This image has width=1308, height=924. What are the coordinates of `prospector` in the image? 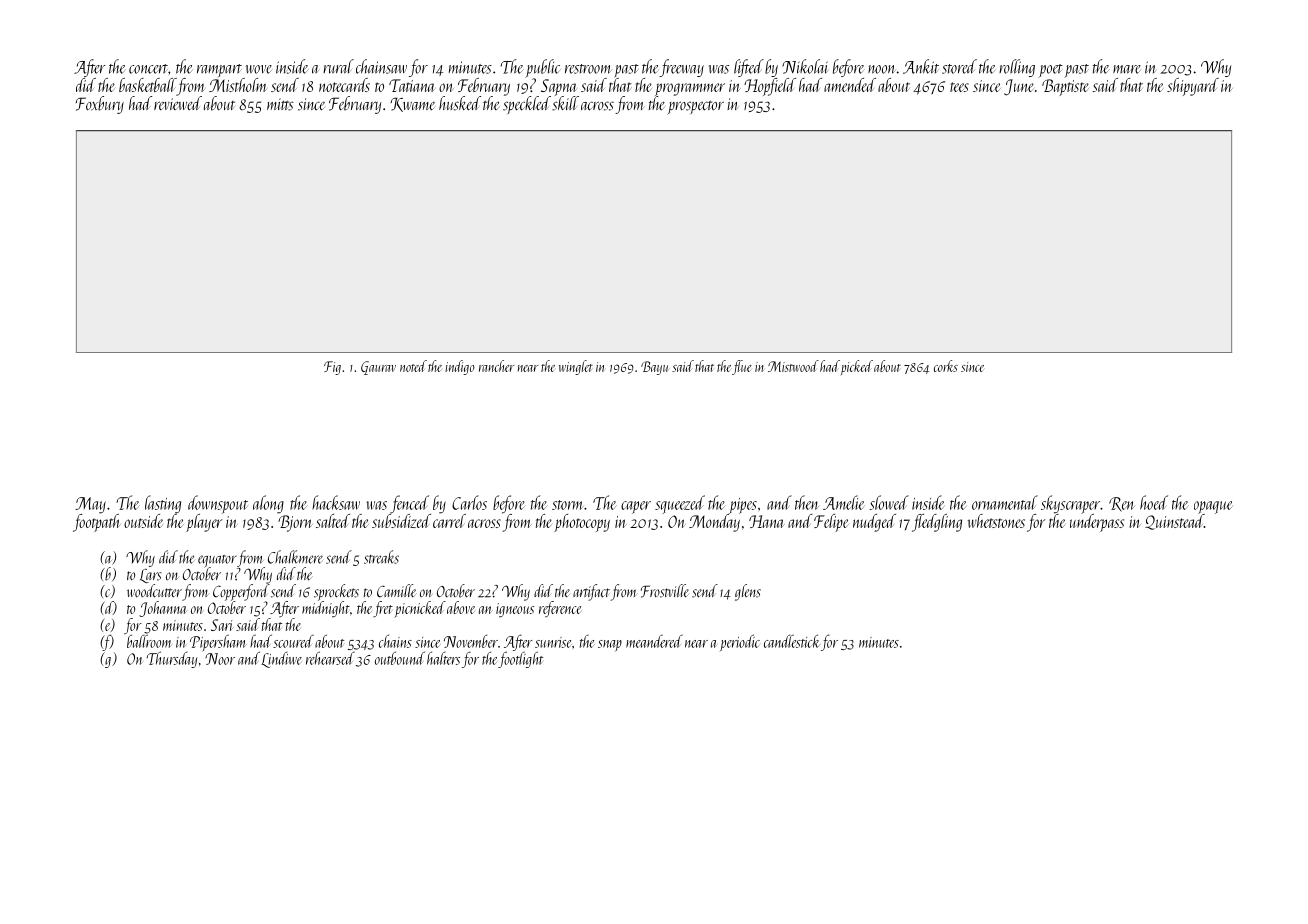 It's located at (695, 108).
